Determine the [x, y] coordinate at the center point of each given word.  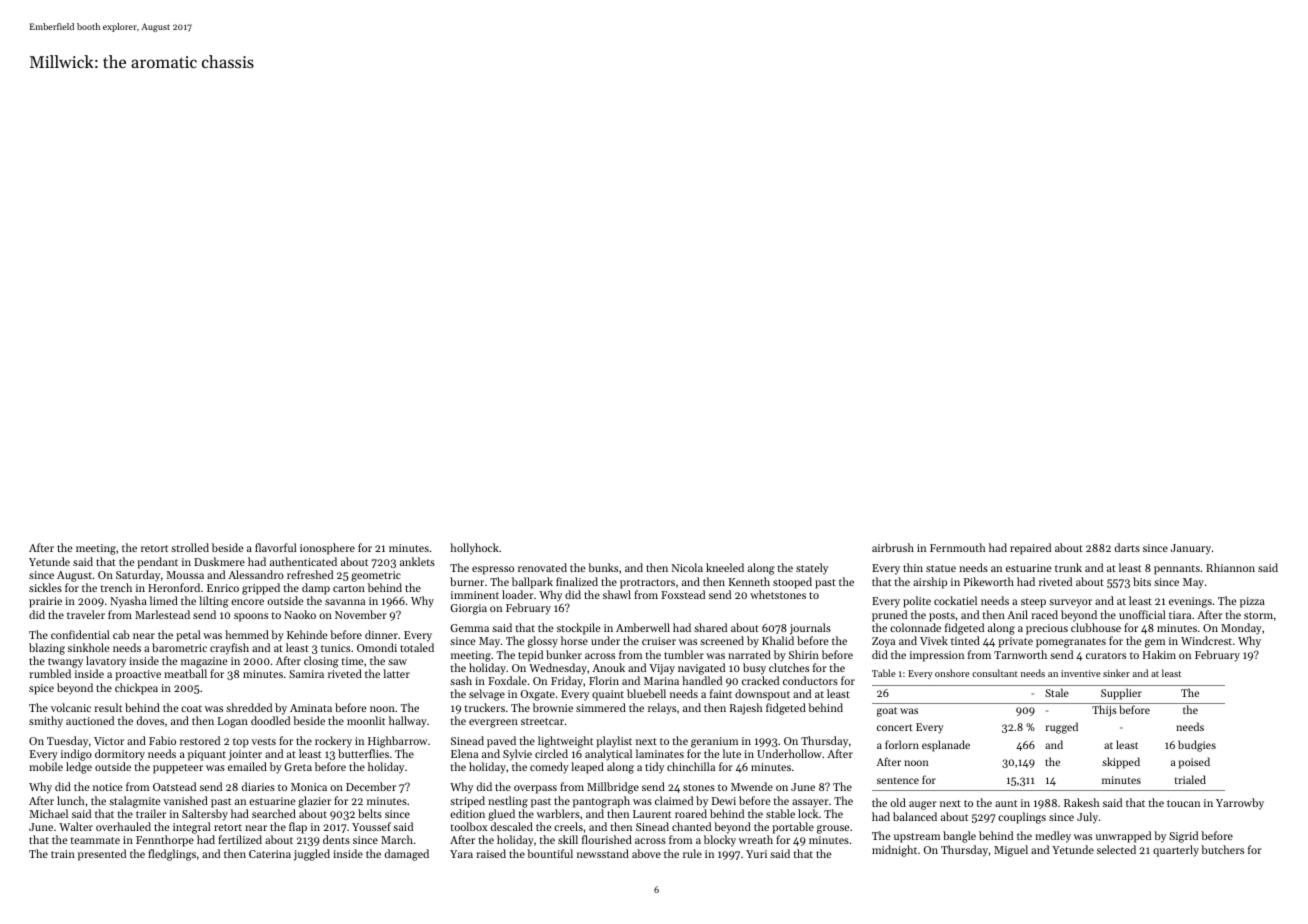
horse [574, 640]
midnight [894, 851]
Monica [309, 787]
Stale [1057, 692]
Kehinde [307, 634]
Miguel [1011, 851]
